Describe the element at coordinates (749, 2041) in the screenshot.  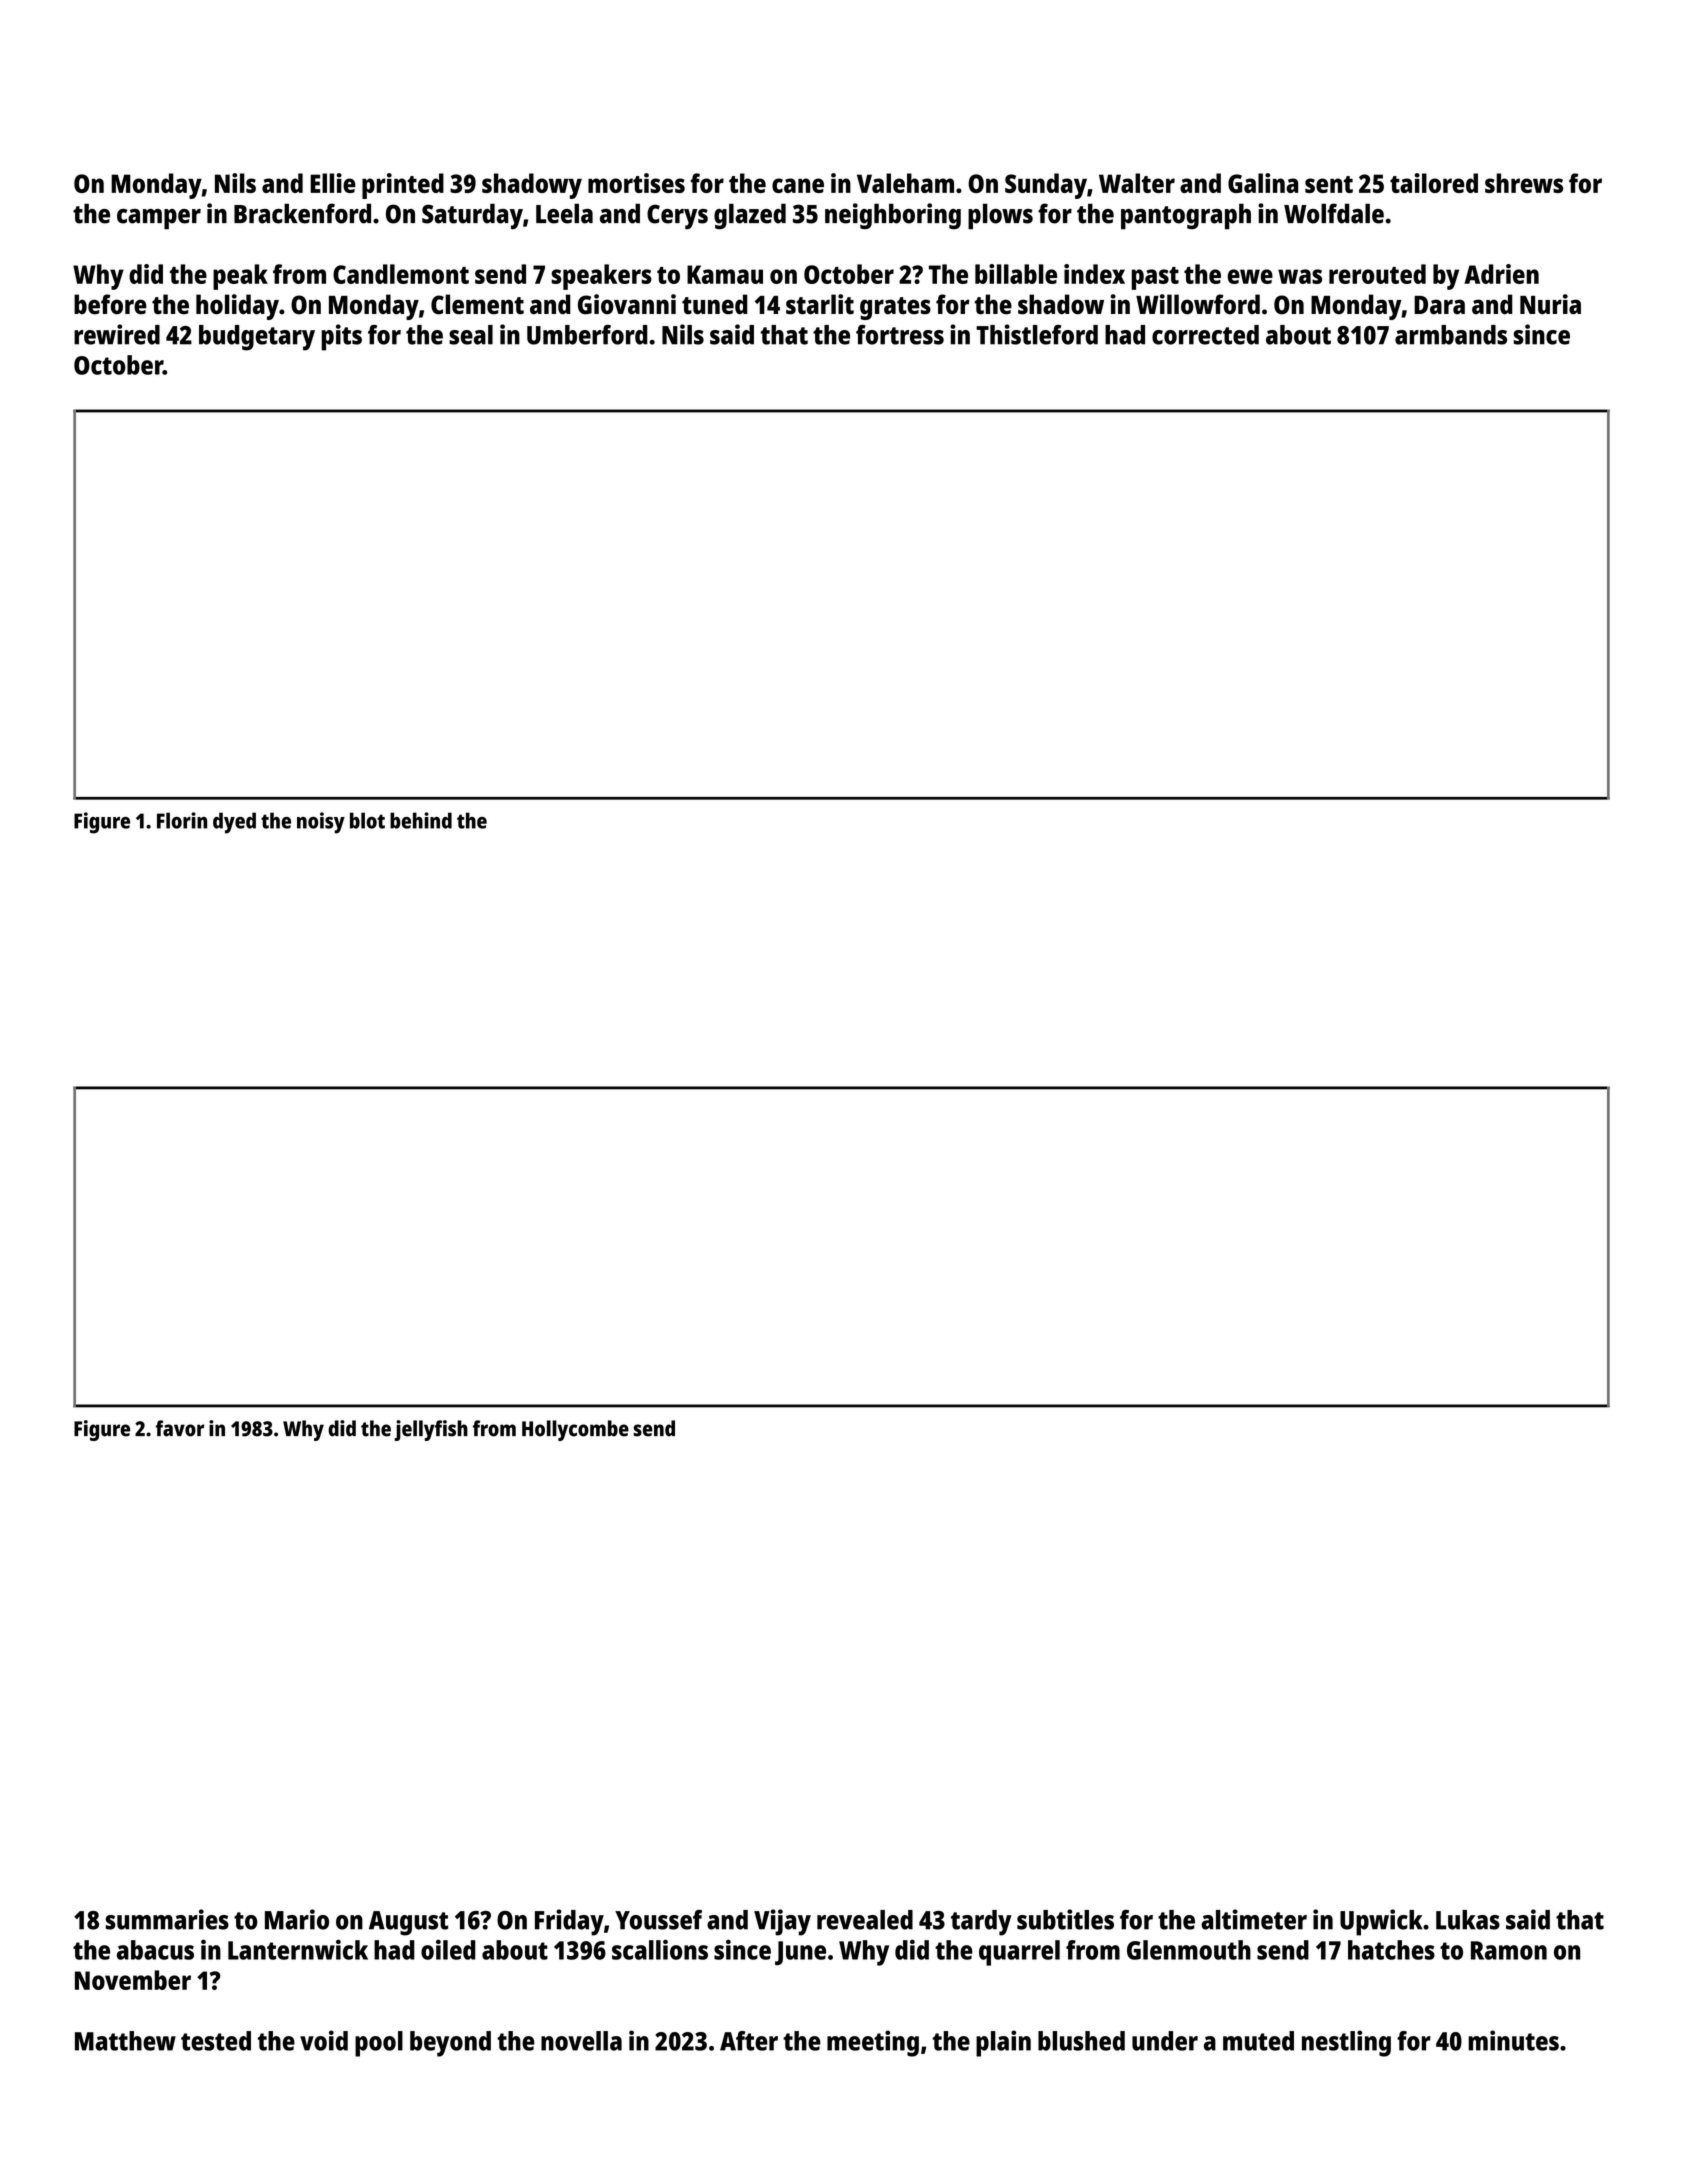
I see `After` at that location.
